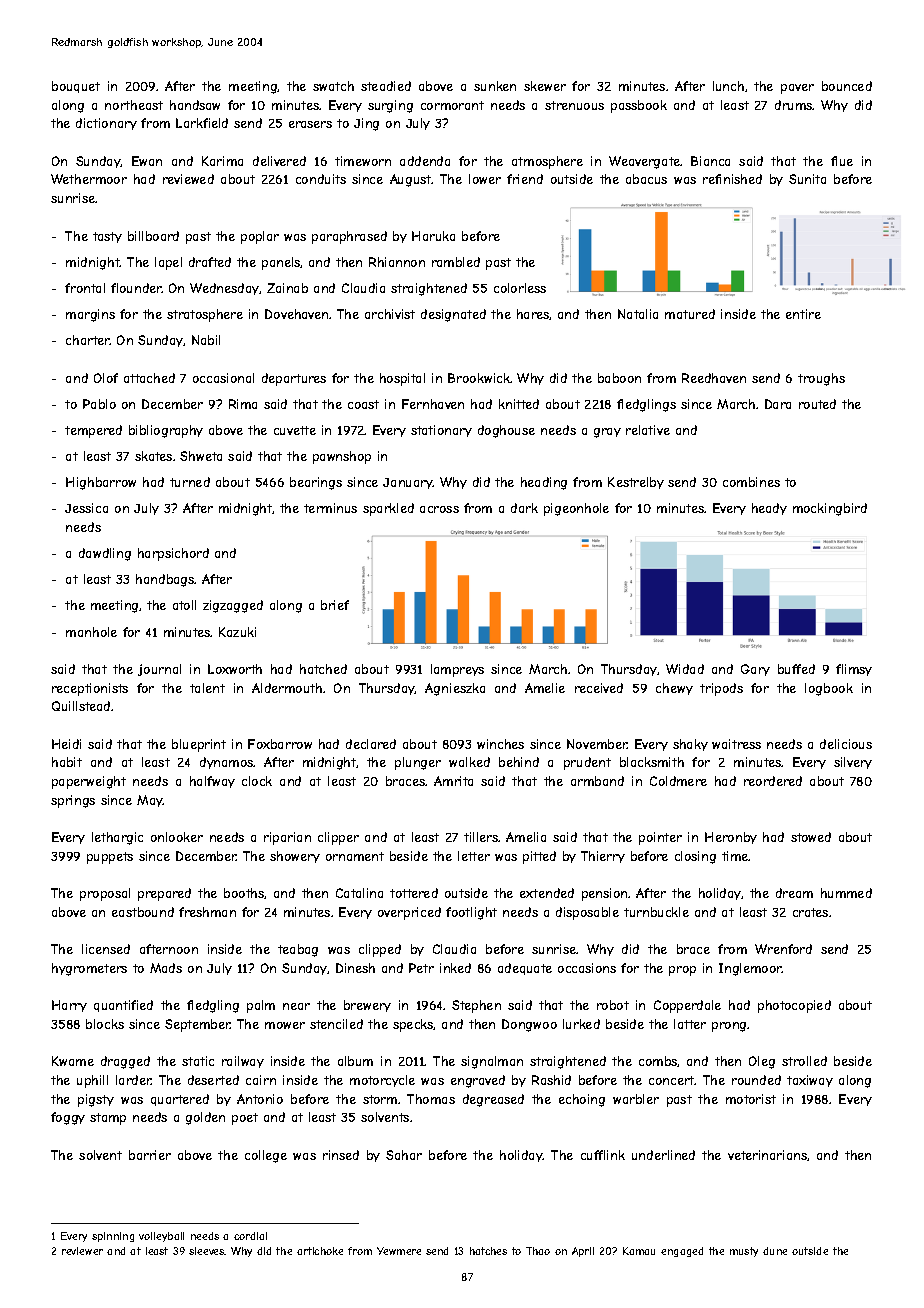 This screenshot has height=1308, width=924. I want to click on musty, so click(744, 1252).
